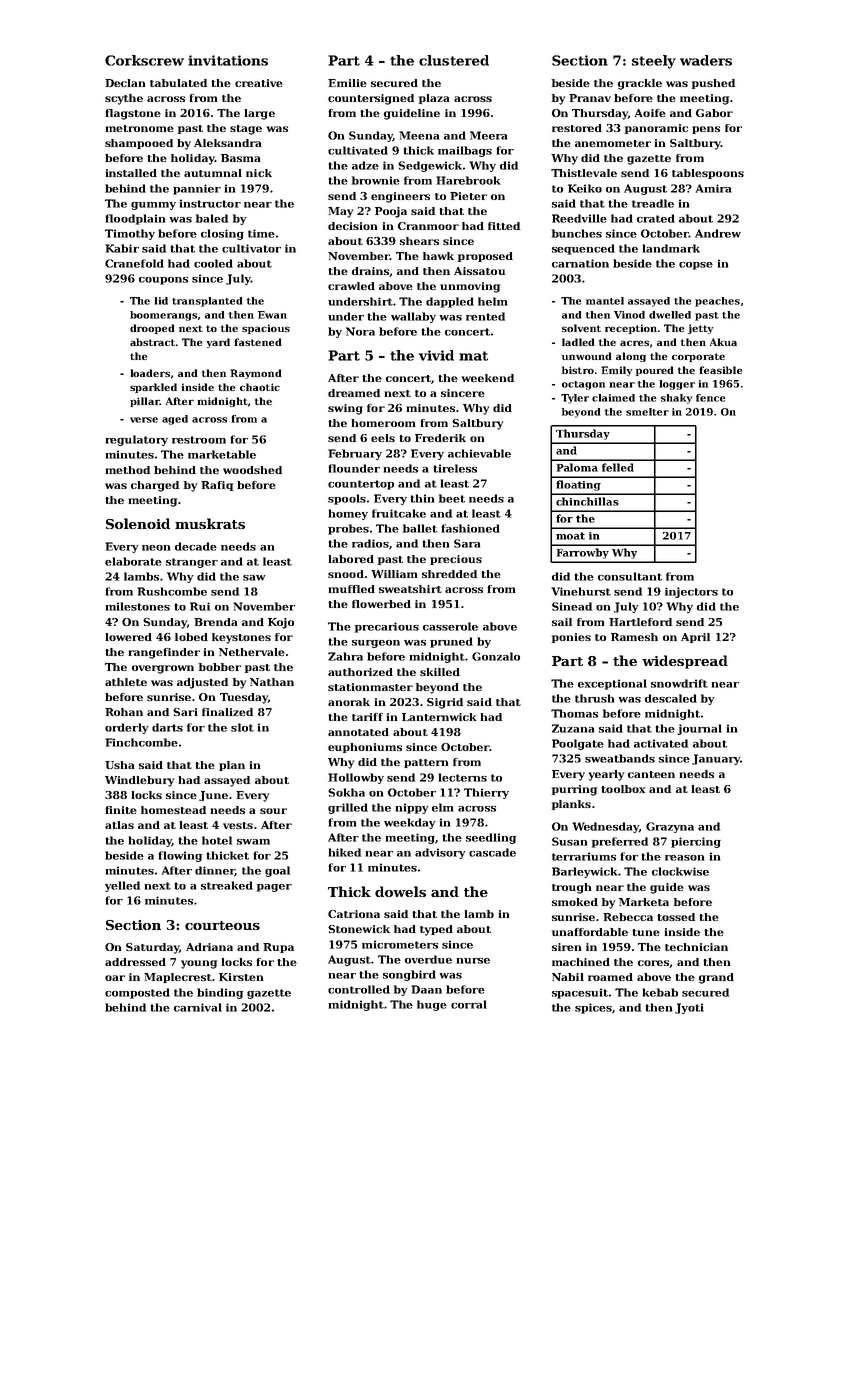 The height and width of the image is (1400, 849). Describe the element at coordinates (164, 653) in the image. I see `rangefinder` at that location.
